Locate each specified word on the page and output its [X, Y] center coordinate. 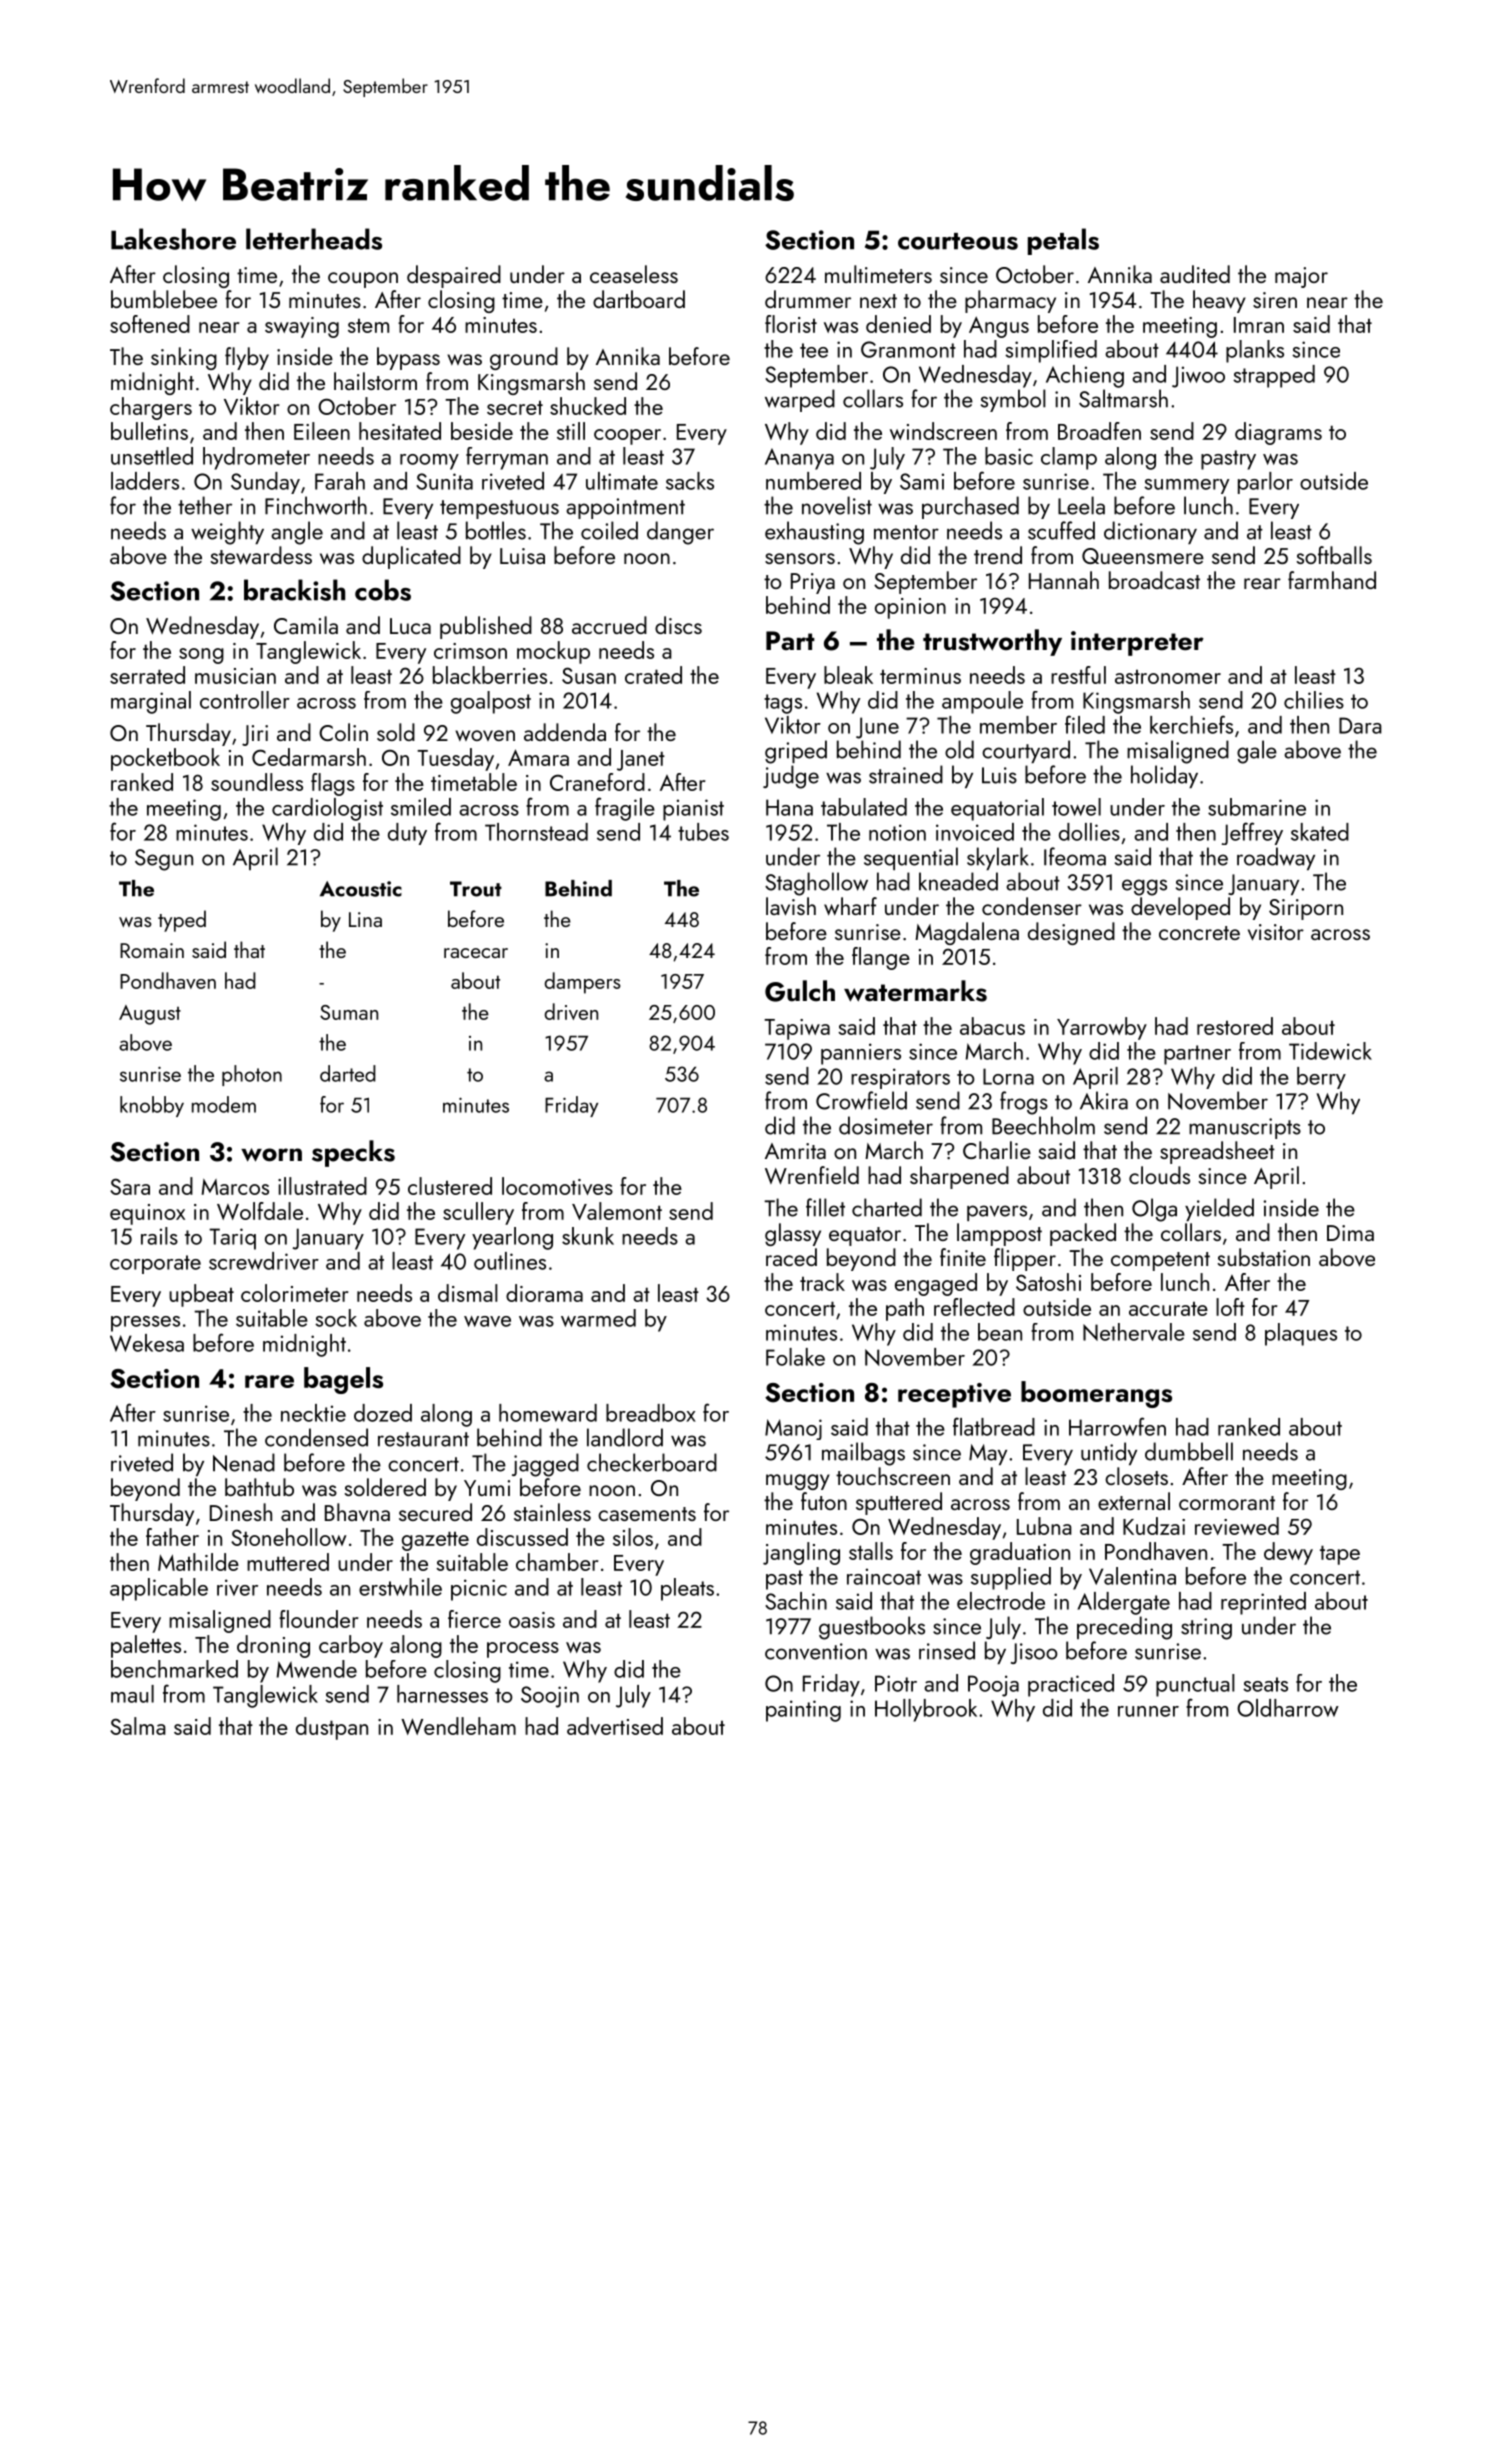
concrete [1199, 933]
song [201, 656]
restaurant [423, 1439]
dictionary [1150, 532]
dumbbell [1189, 1451]
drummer [808, 299]
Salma [138, 1726]
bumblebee [164, 299]
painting [803, 1711]
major [1301, 277]
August [150, 1015]
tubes [703, 832]
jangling [801, 1553]
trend [998, 555]
